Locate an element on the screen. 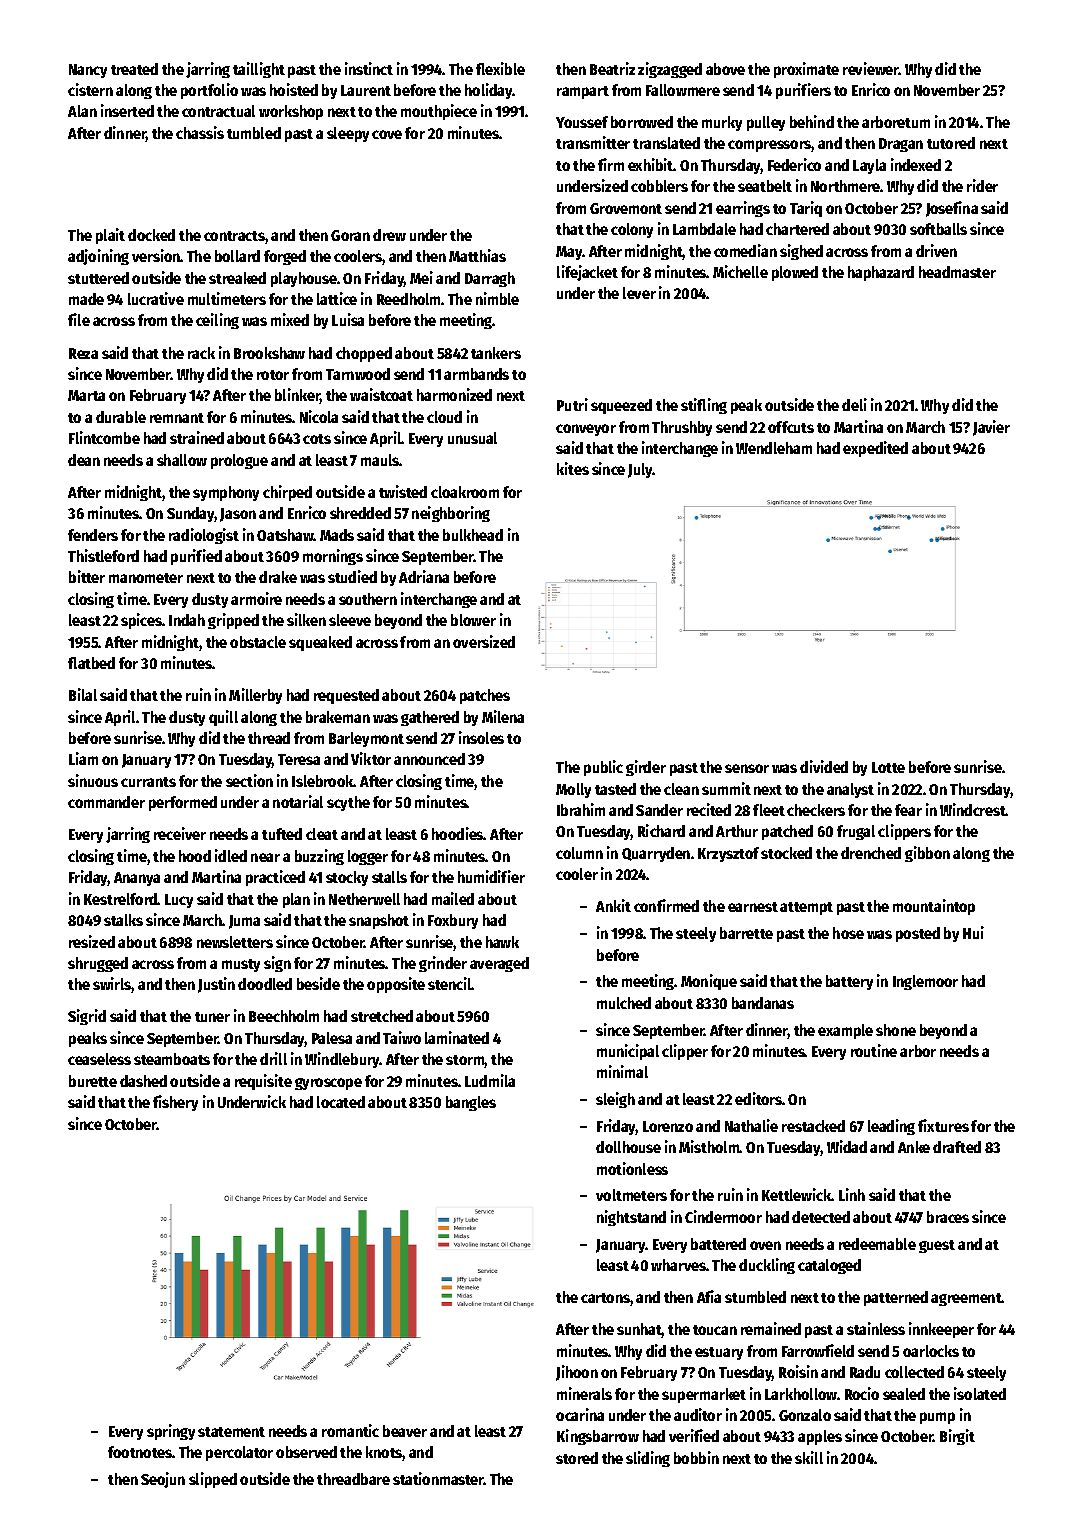 Image resolution: width=1087 pixels, height=1537 pixels. Putri is located at coordinates (572, 404).
